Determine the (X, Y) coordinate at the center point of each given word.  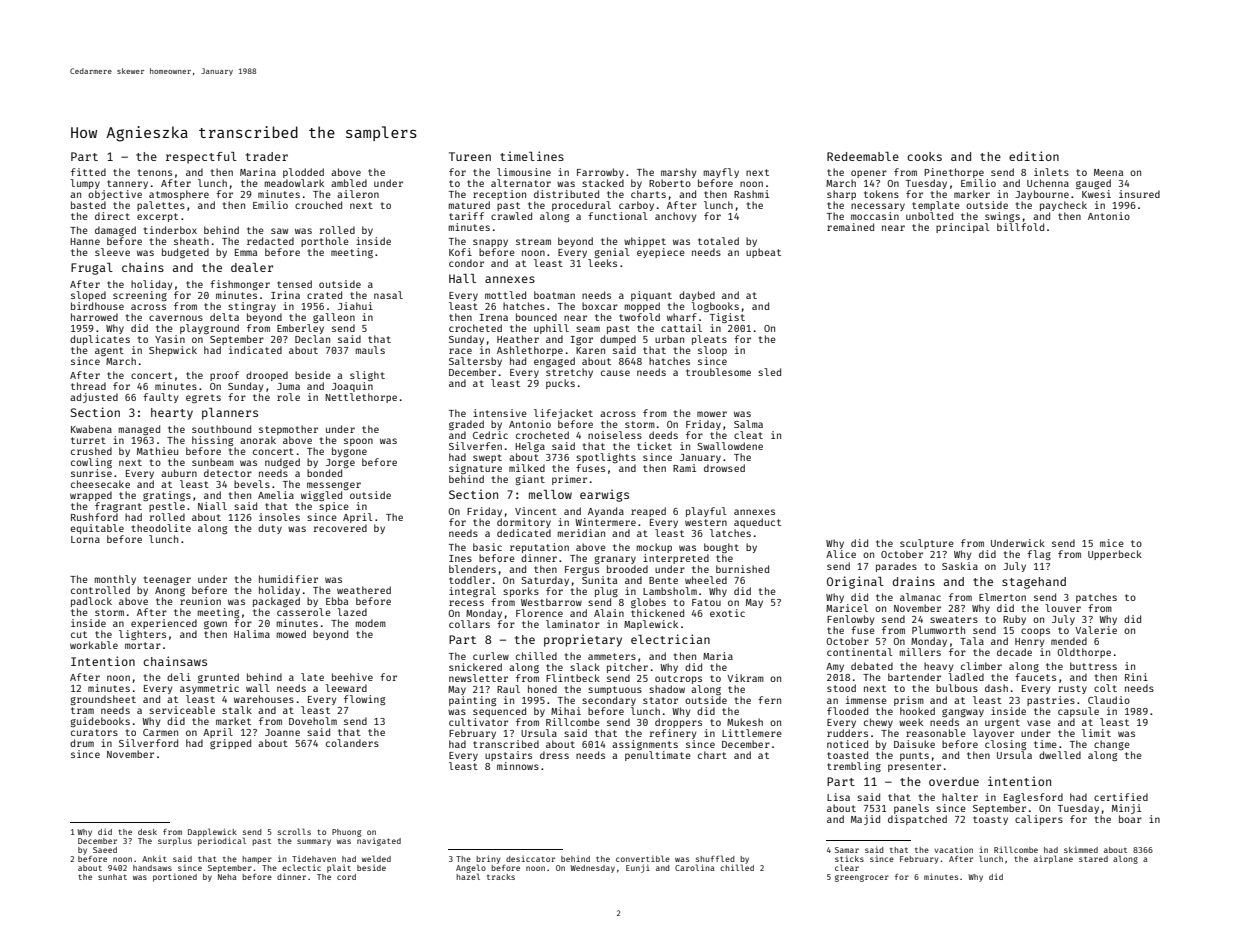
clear (847, 867)
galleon (334, 318)
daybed (697, 296)
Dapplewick (212, 832)
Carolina (694, 867)
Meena (1108, 172)
